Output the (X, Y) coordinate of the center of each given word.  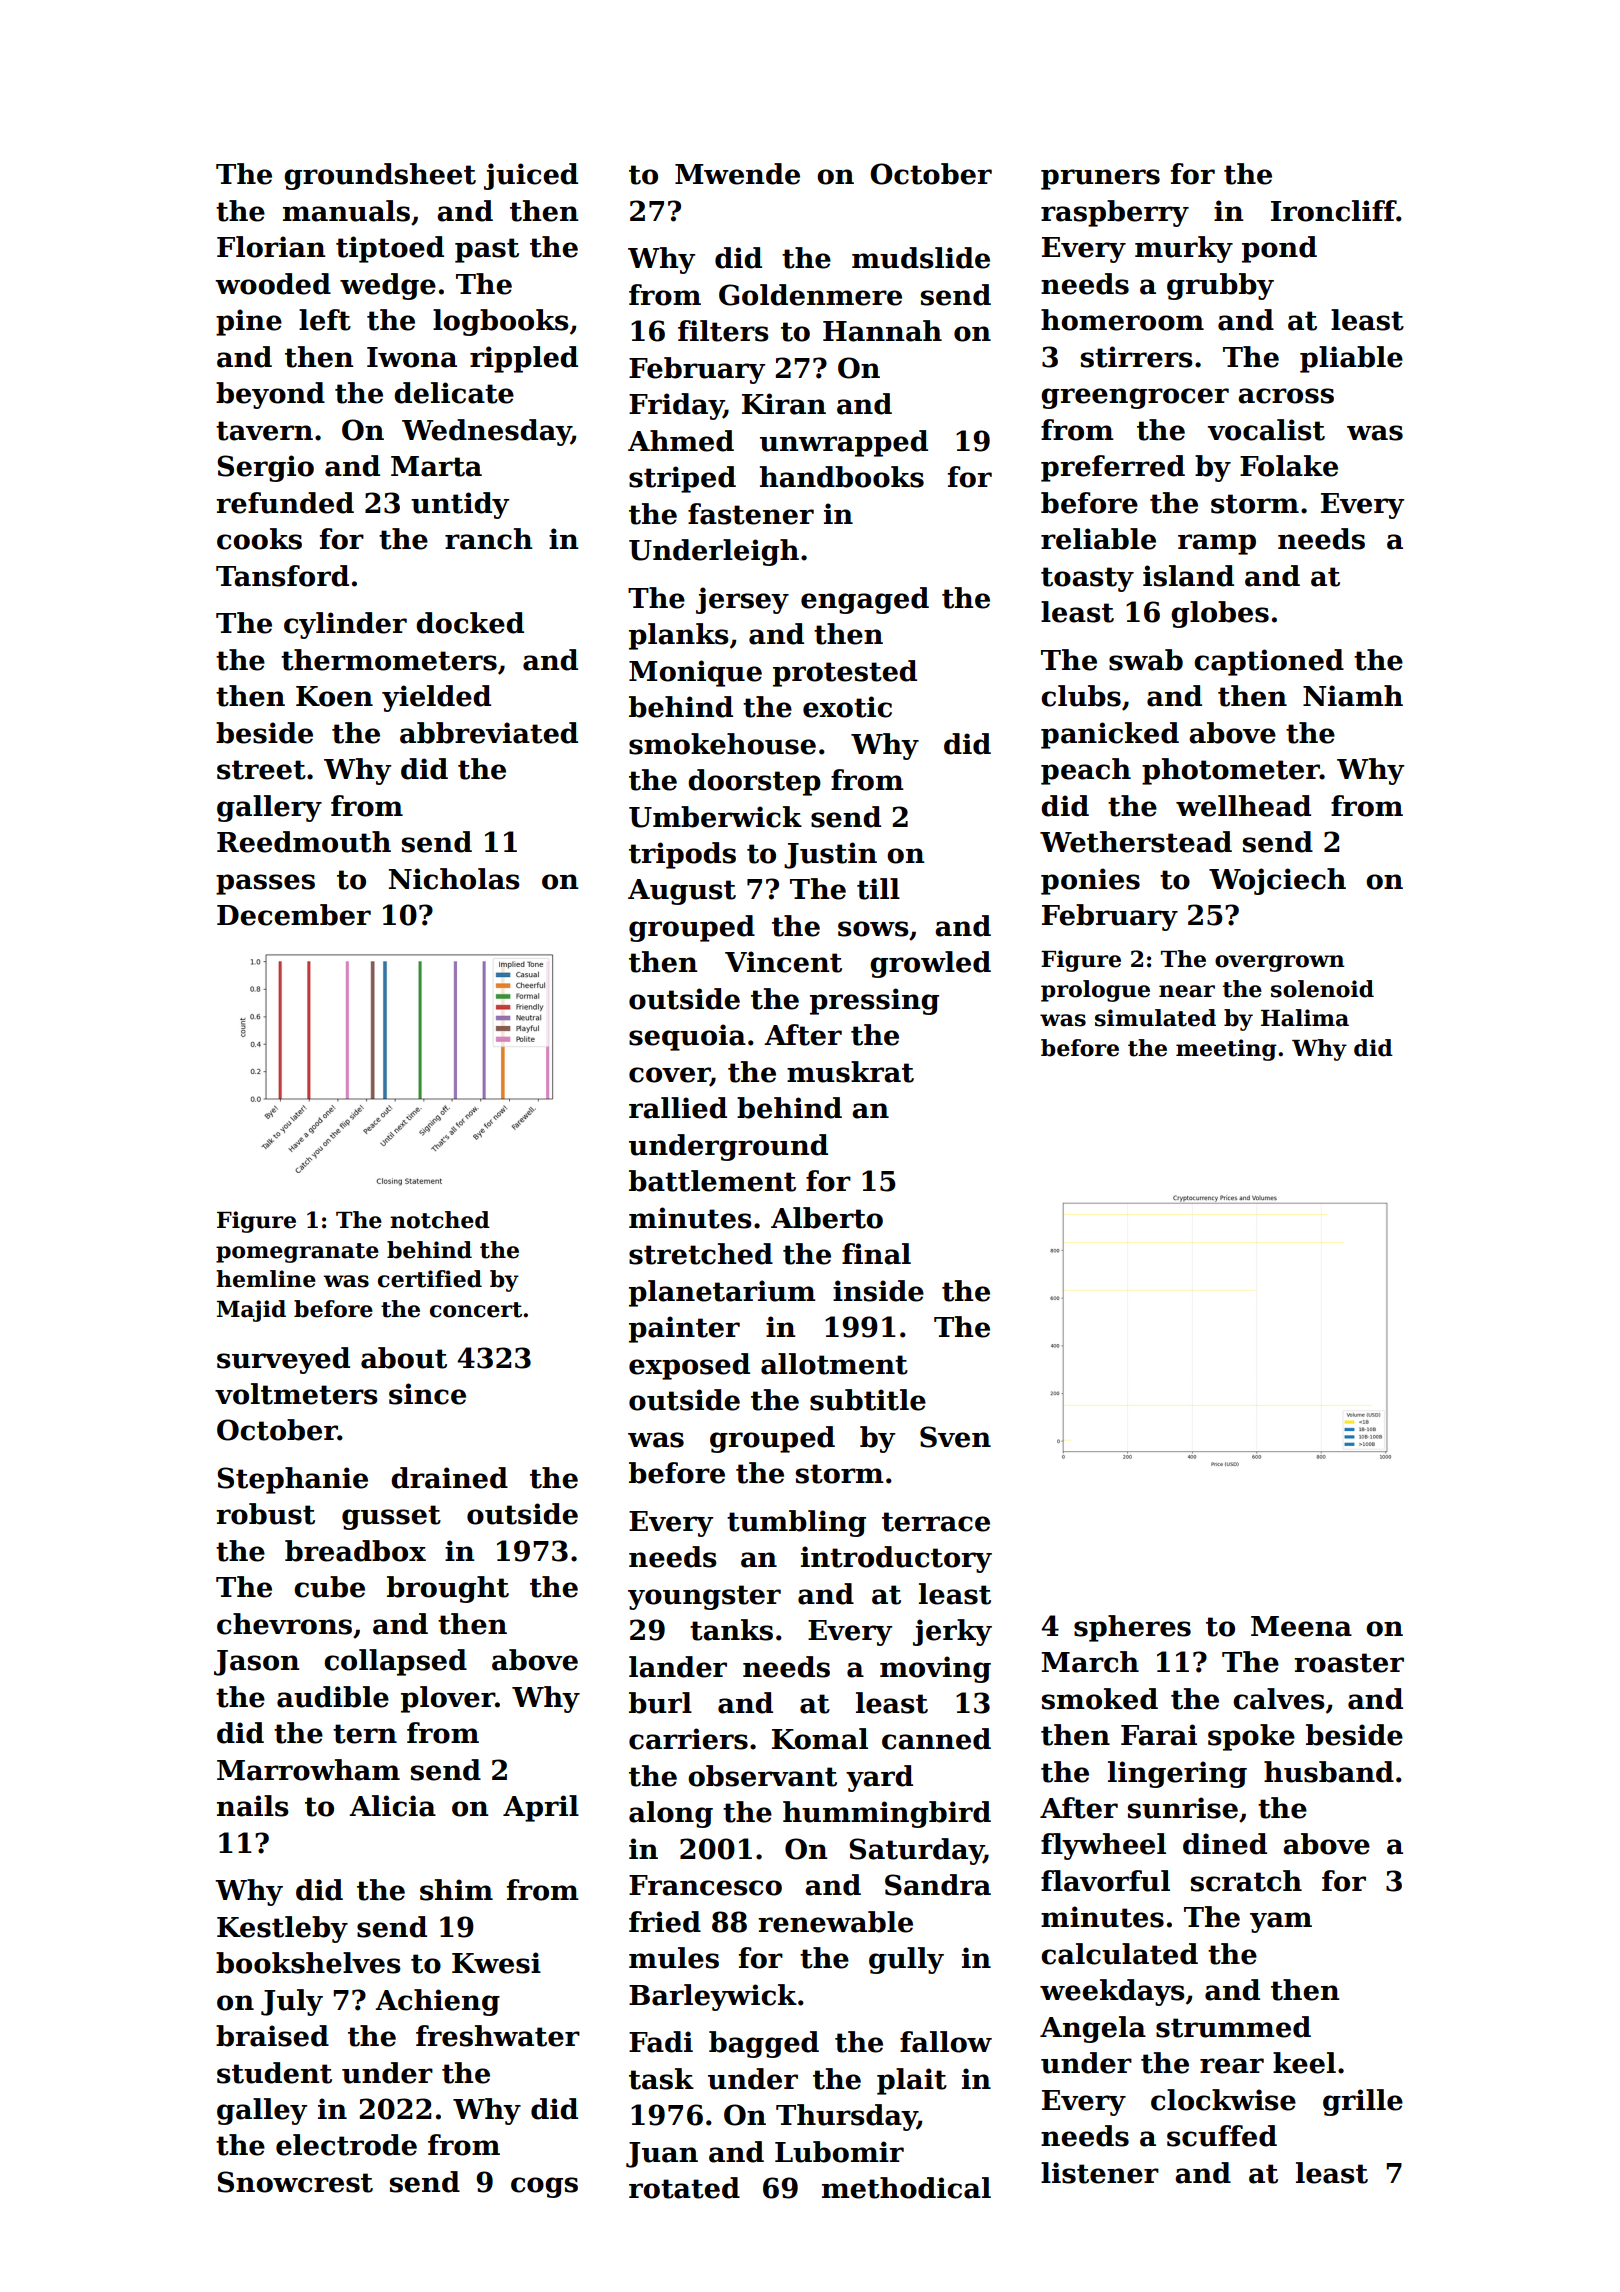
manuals (346, 211)
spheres (1132, 1628)
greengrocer (1135, 398)
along (671, 1814)
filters (723, 331)
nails (253, 1806)
